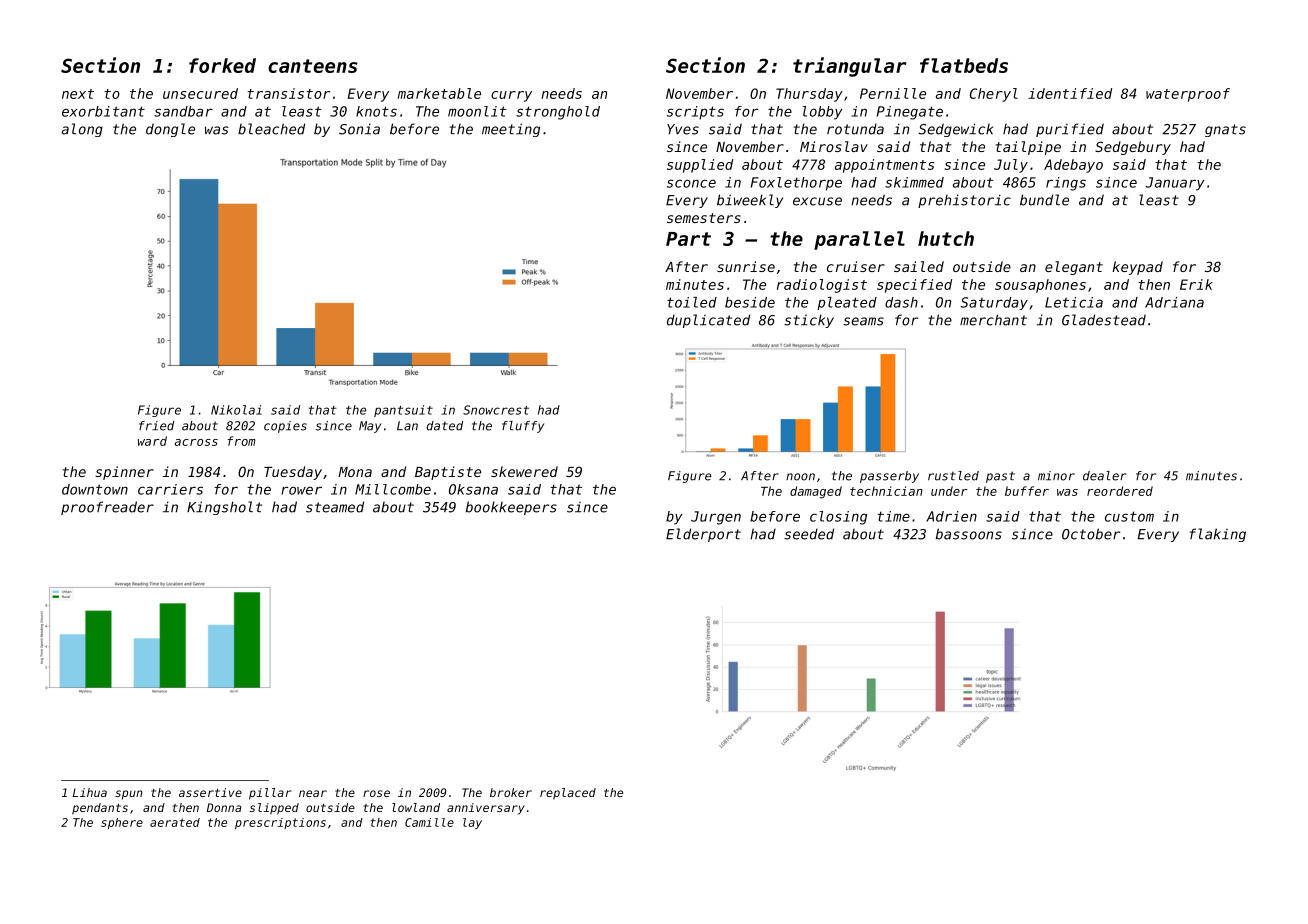 Image resolution: width=1308 pixels, height=924 pixels. Describe the element at coordinates (1218, 535) in the page. I see `flaking` at that location.
